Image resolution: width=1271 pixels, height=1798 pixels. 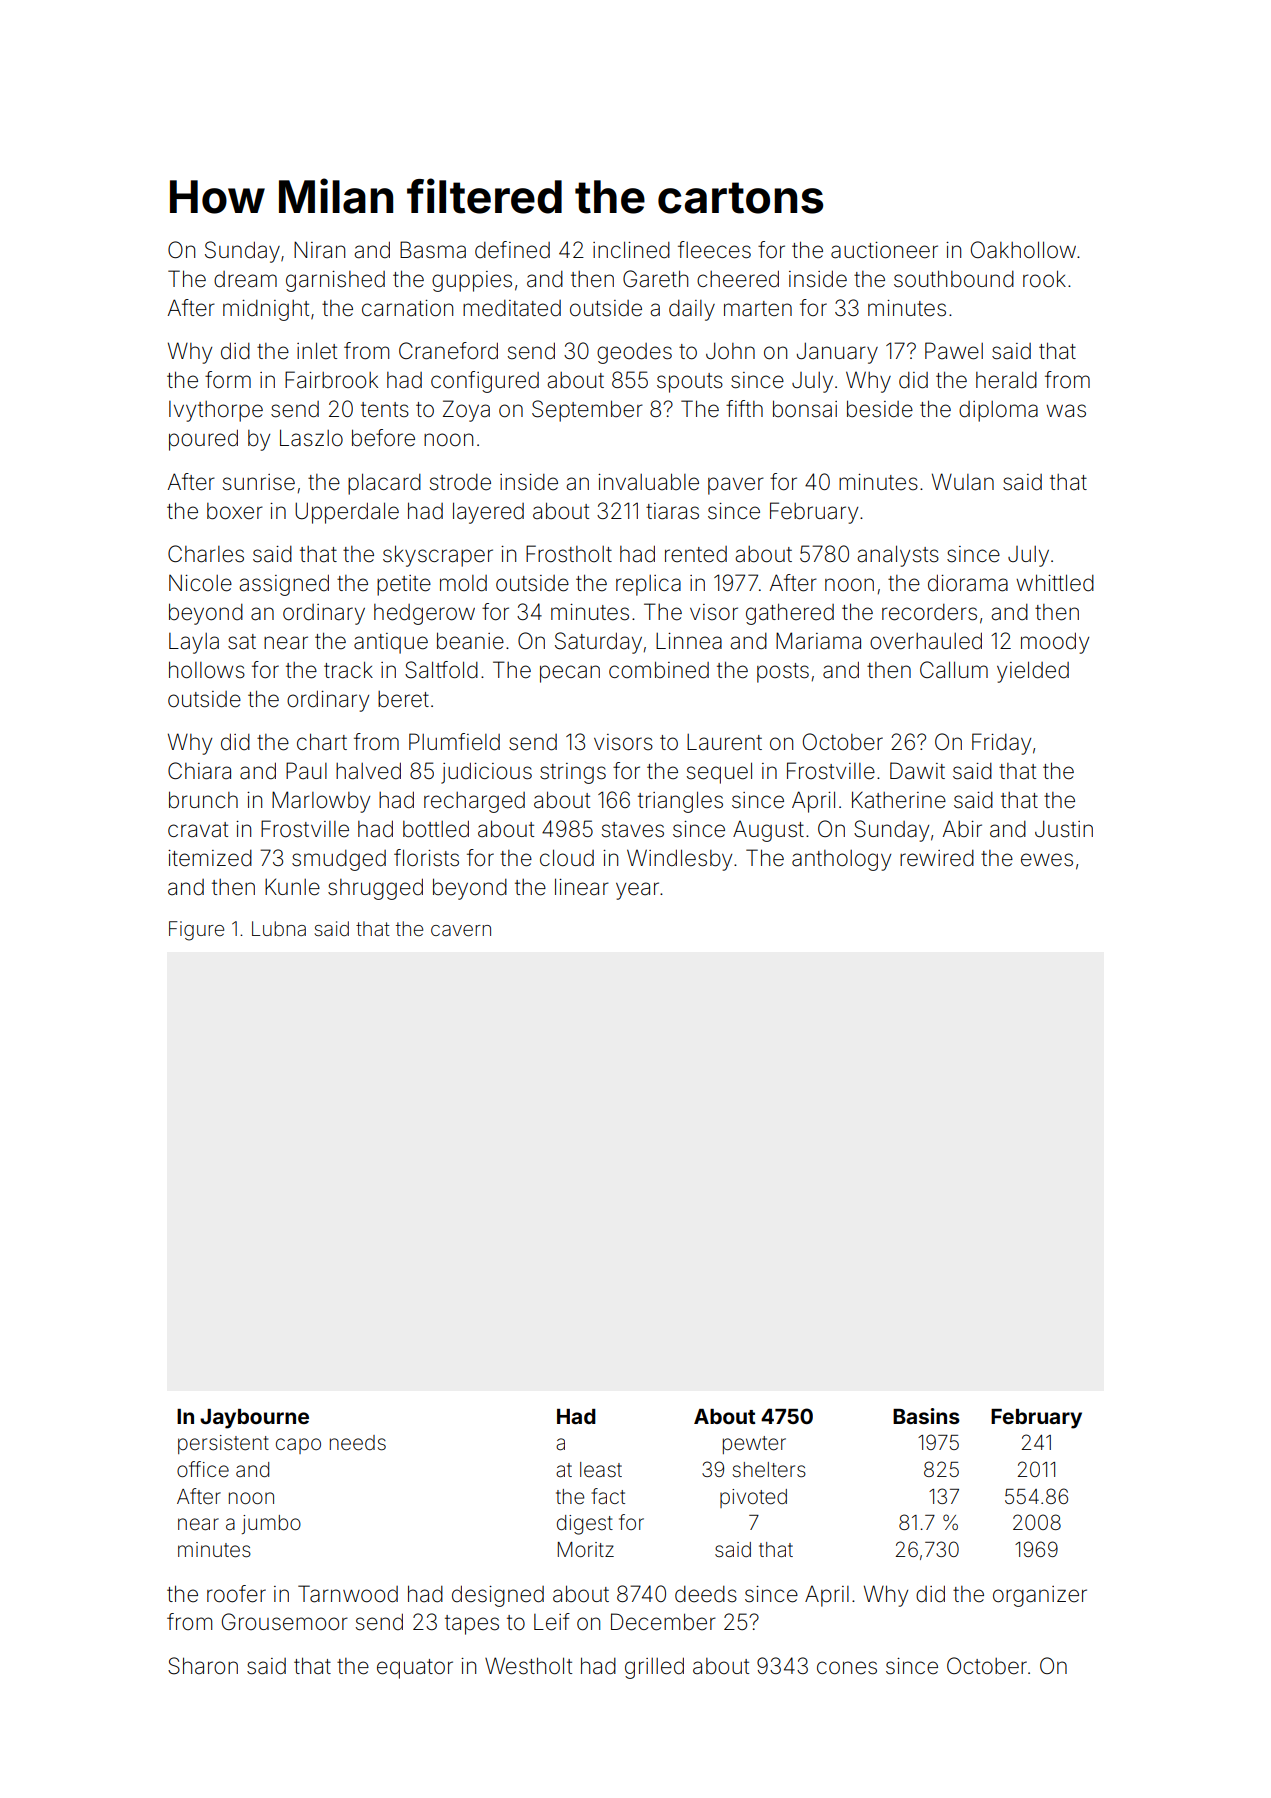 What do you see at coordinates (279, 928) in the screenshot?
I see `Lubna` at bounding box center [279, 928].
